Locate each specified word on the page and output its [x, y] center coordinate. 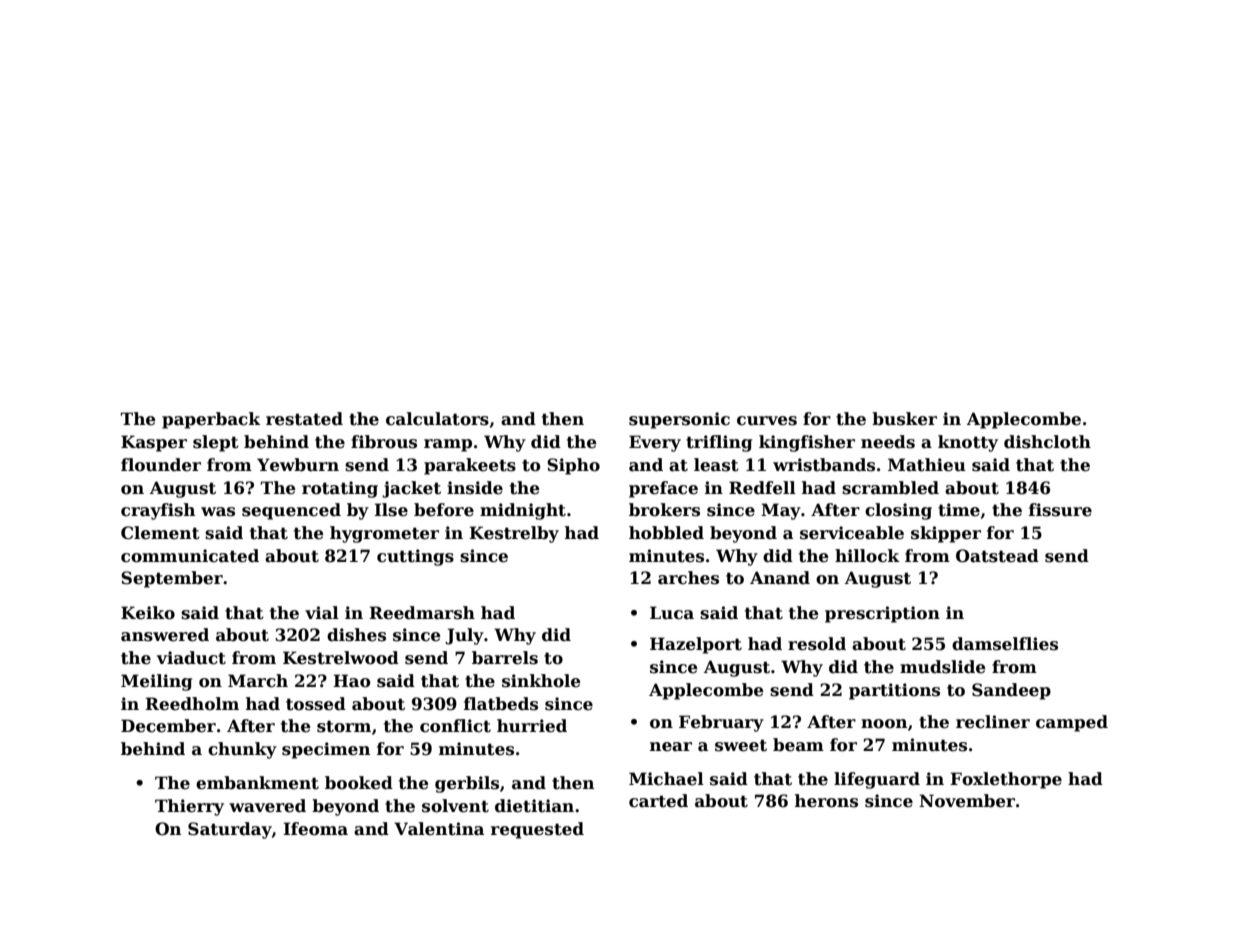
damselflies [1005, 644]
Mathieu [927, 465]
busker [904, 419]
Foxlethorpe [1006, 780]
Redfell [762, 488]
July [464, 636]
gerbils [467, 784]
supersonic [679, 420]
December [168, 726]
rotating [340, 489]
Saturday [230, 830]
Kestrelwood [341, 658]
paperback [211, 420]
